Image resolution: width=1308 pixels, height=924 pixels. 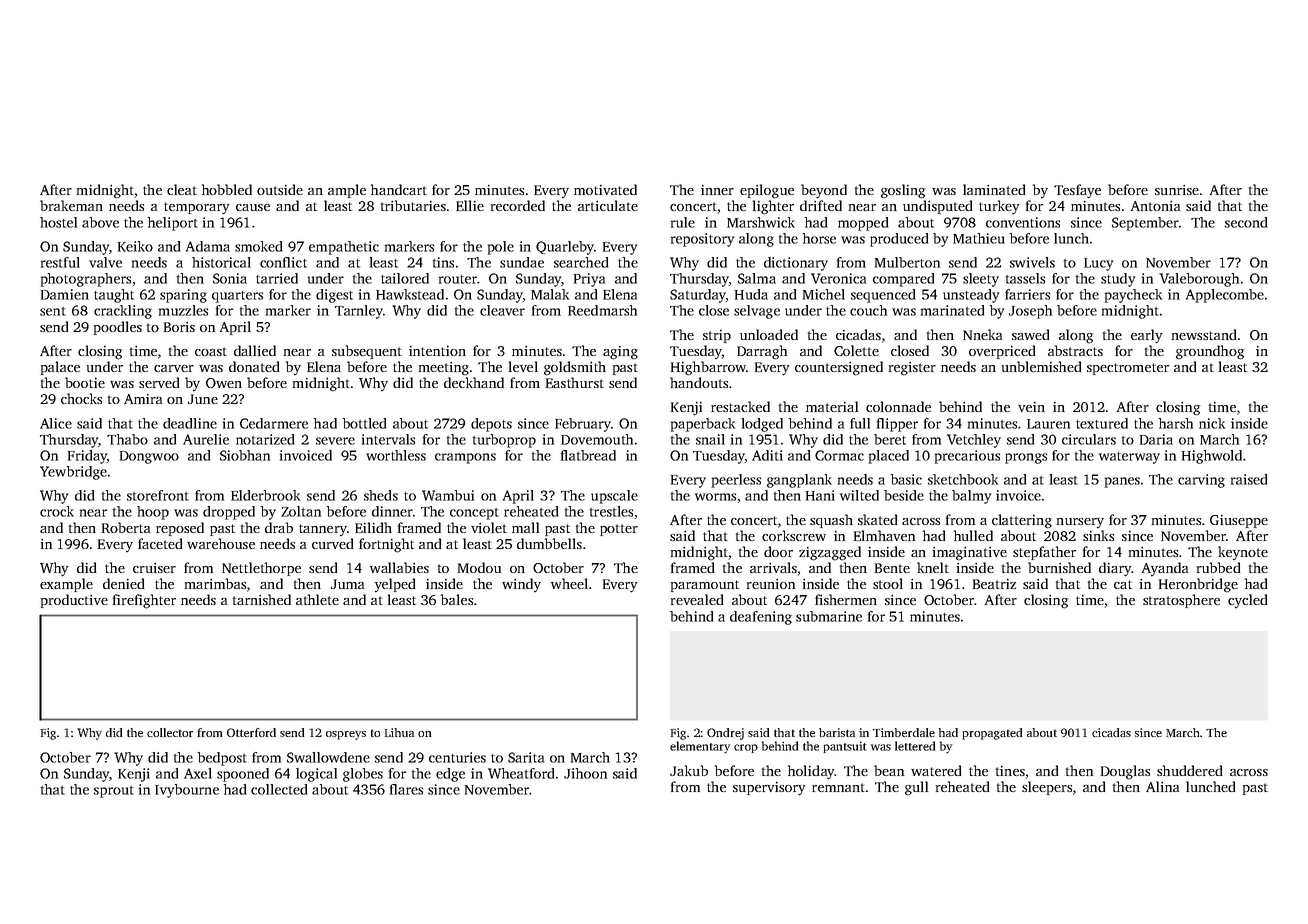 I want to click on unblemished, so click(x=1041, y=366).
